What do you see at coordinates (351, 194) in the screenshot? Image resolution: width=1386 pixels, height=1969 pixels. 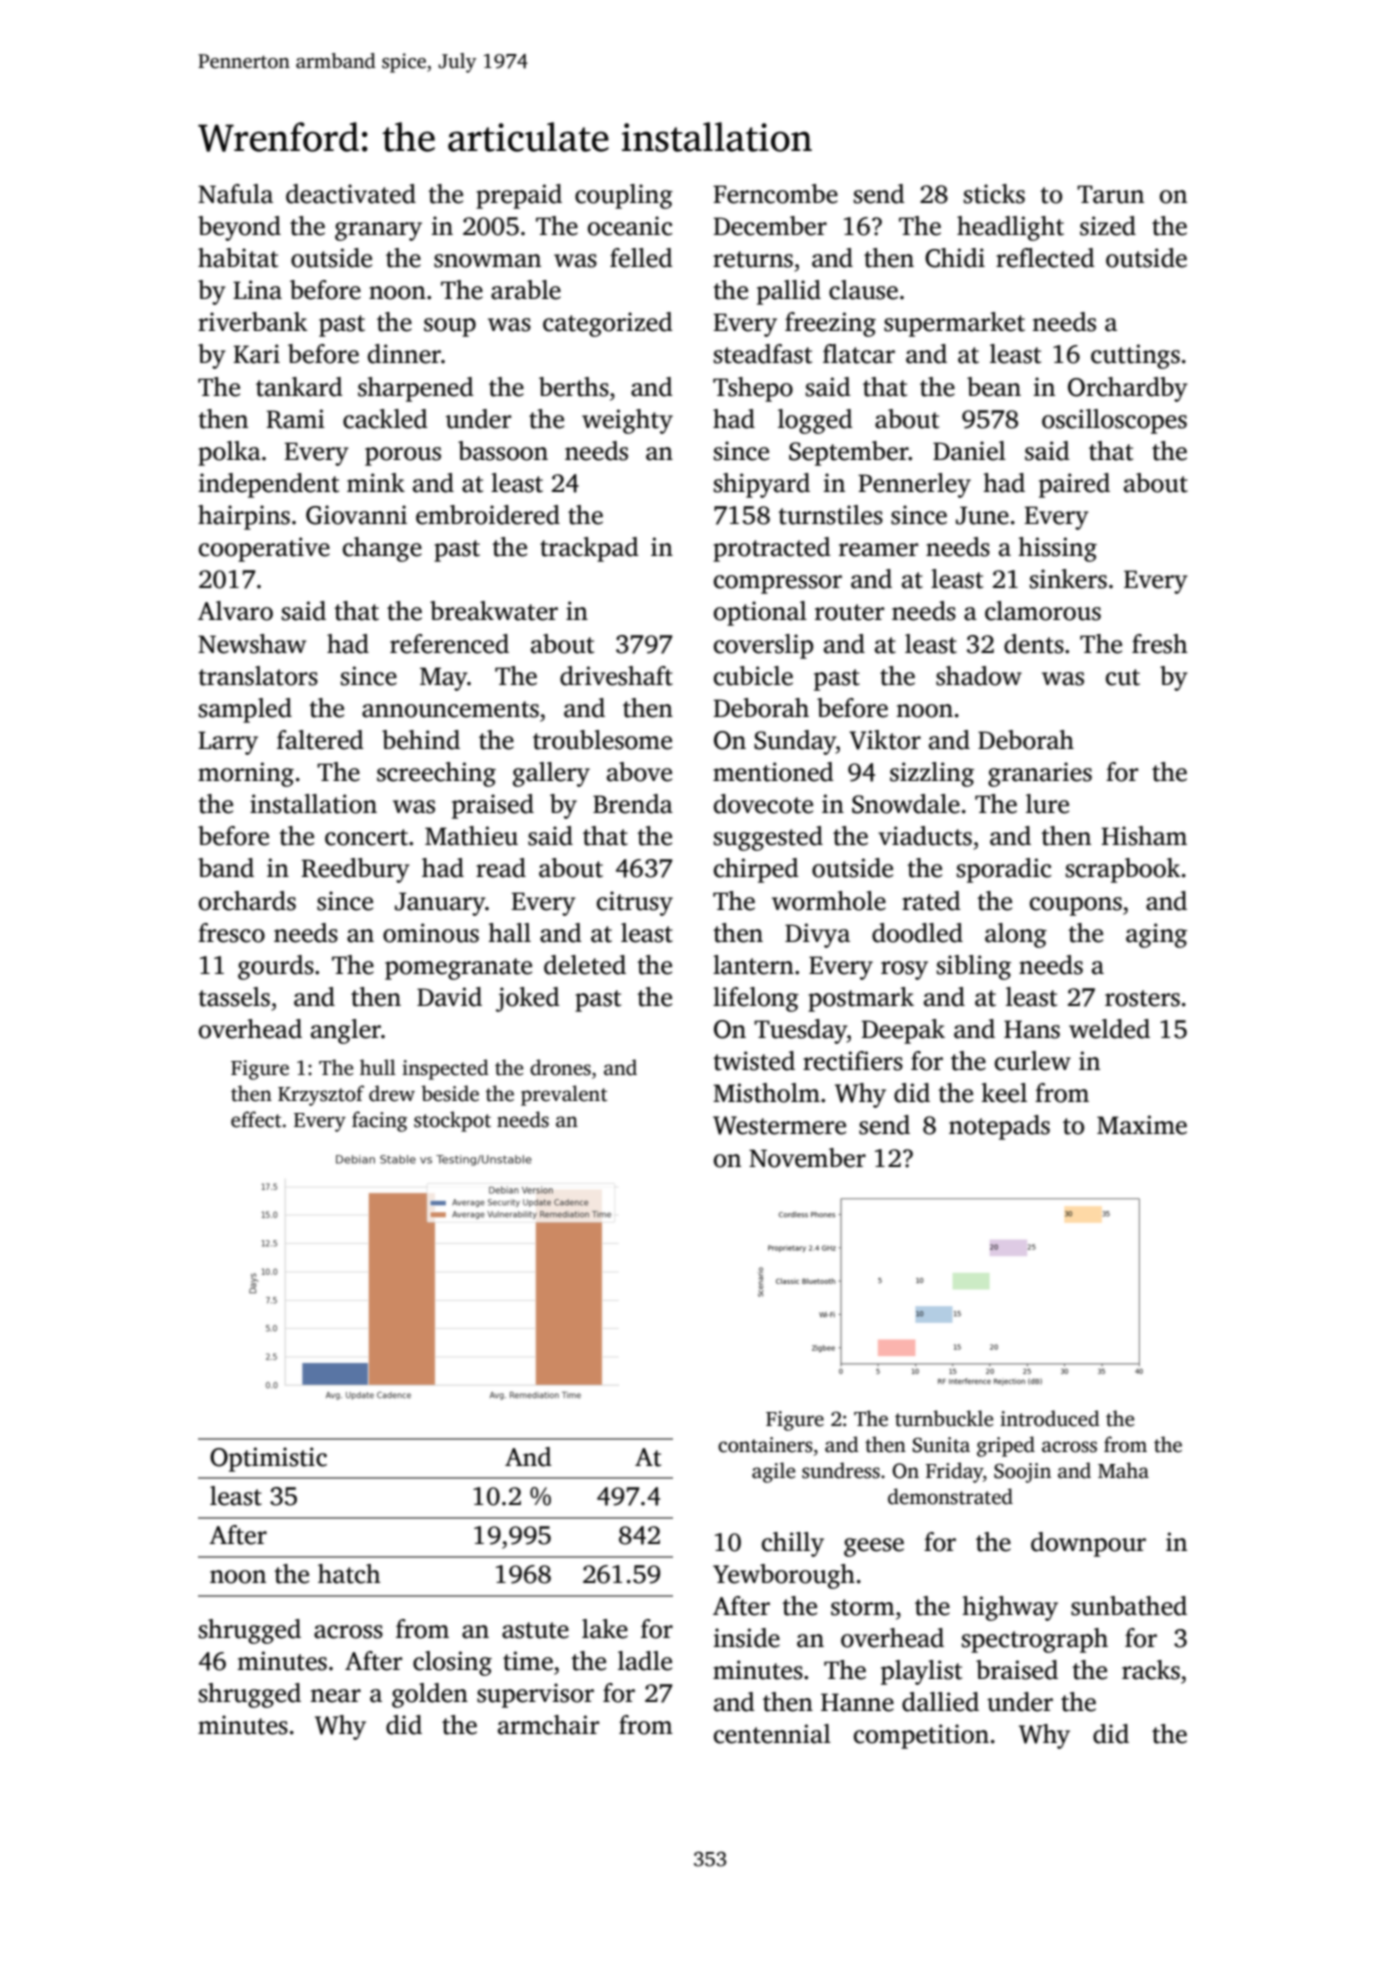 I see `deactivated` at bounding box center [351, 194].
